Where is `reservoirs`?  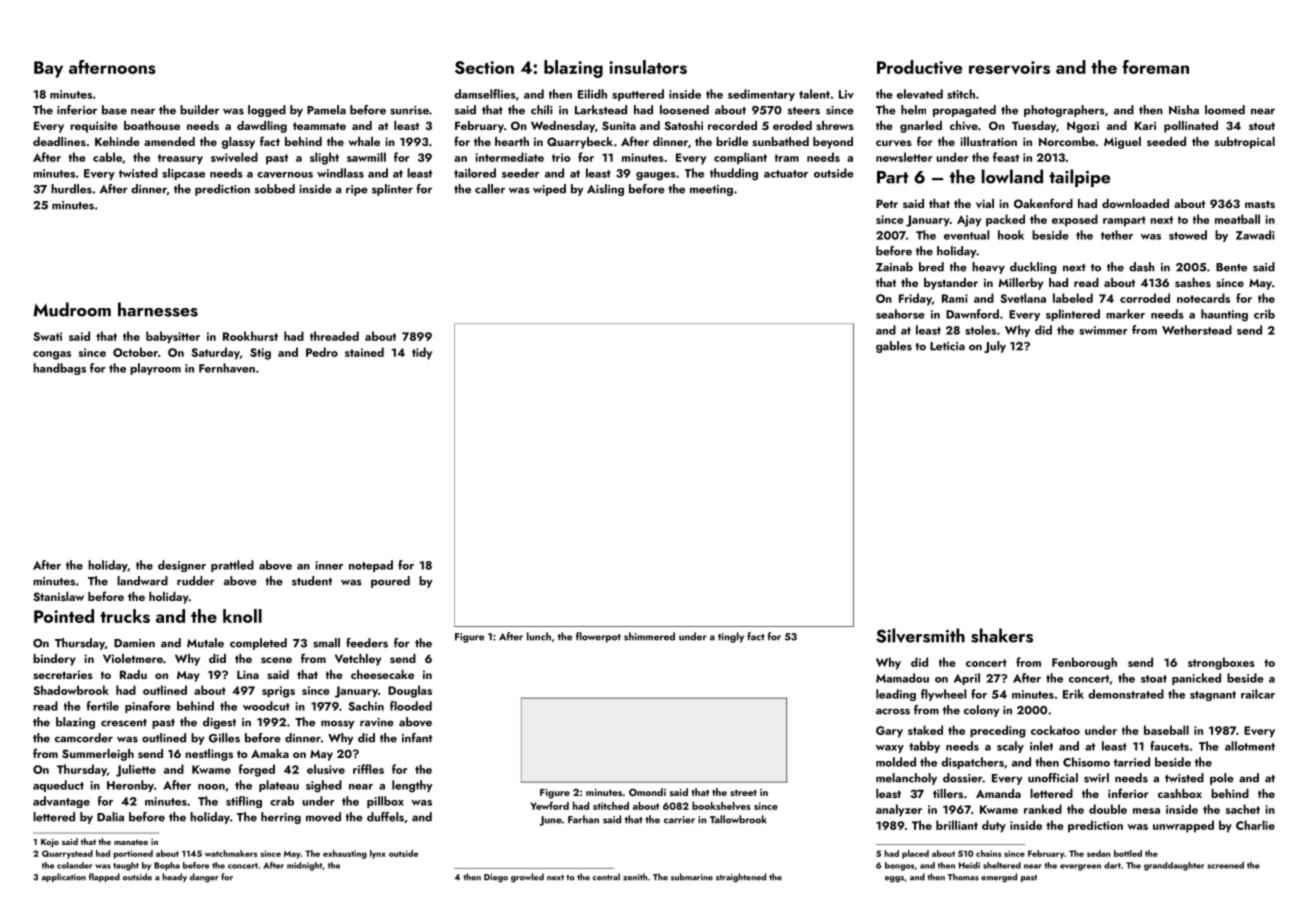
reservoirs is located at coordinates (1009, 68).
